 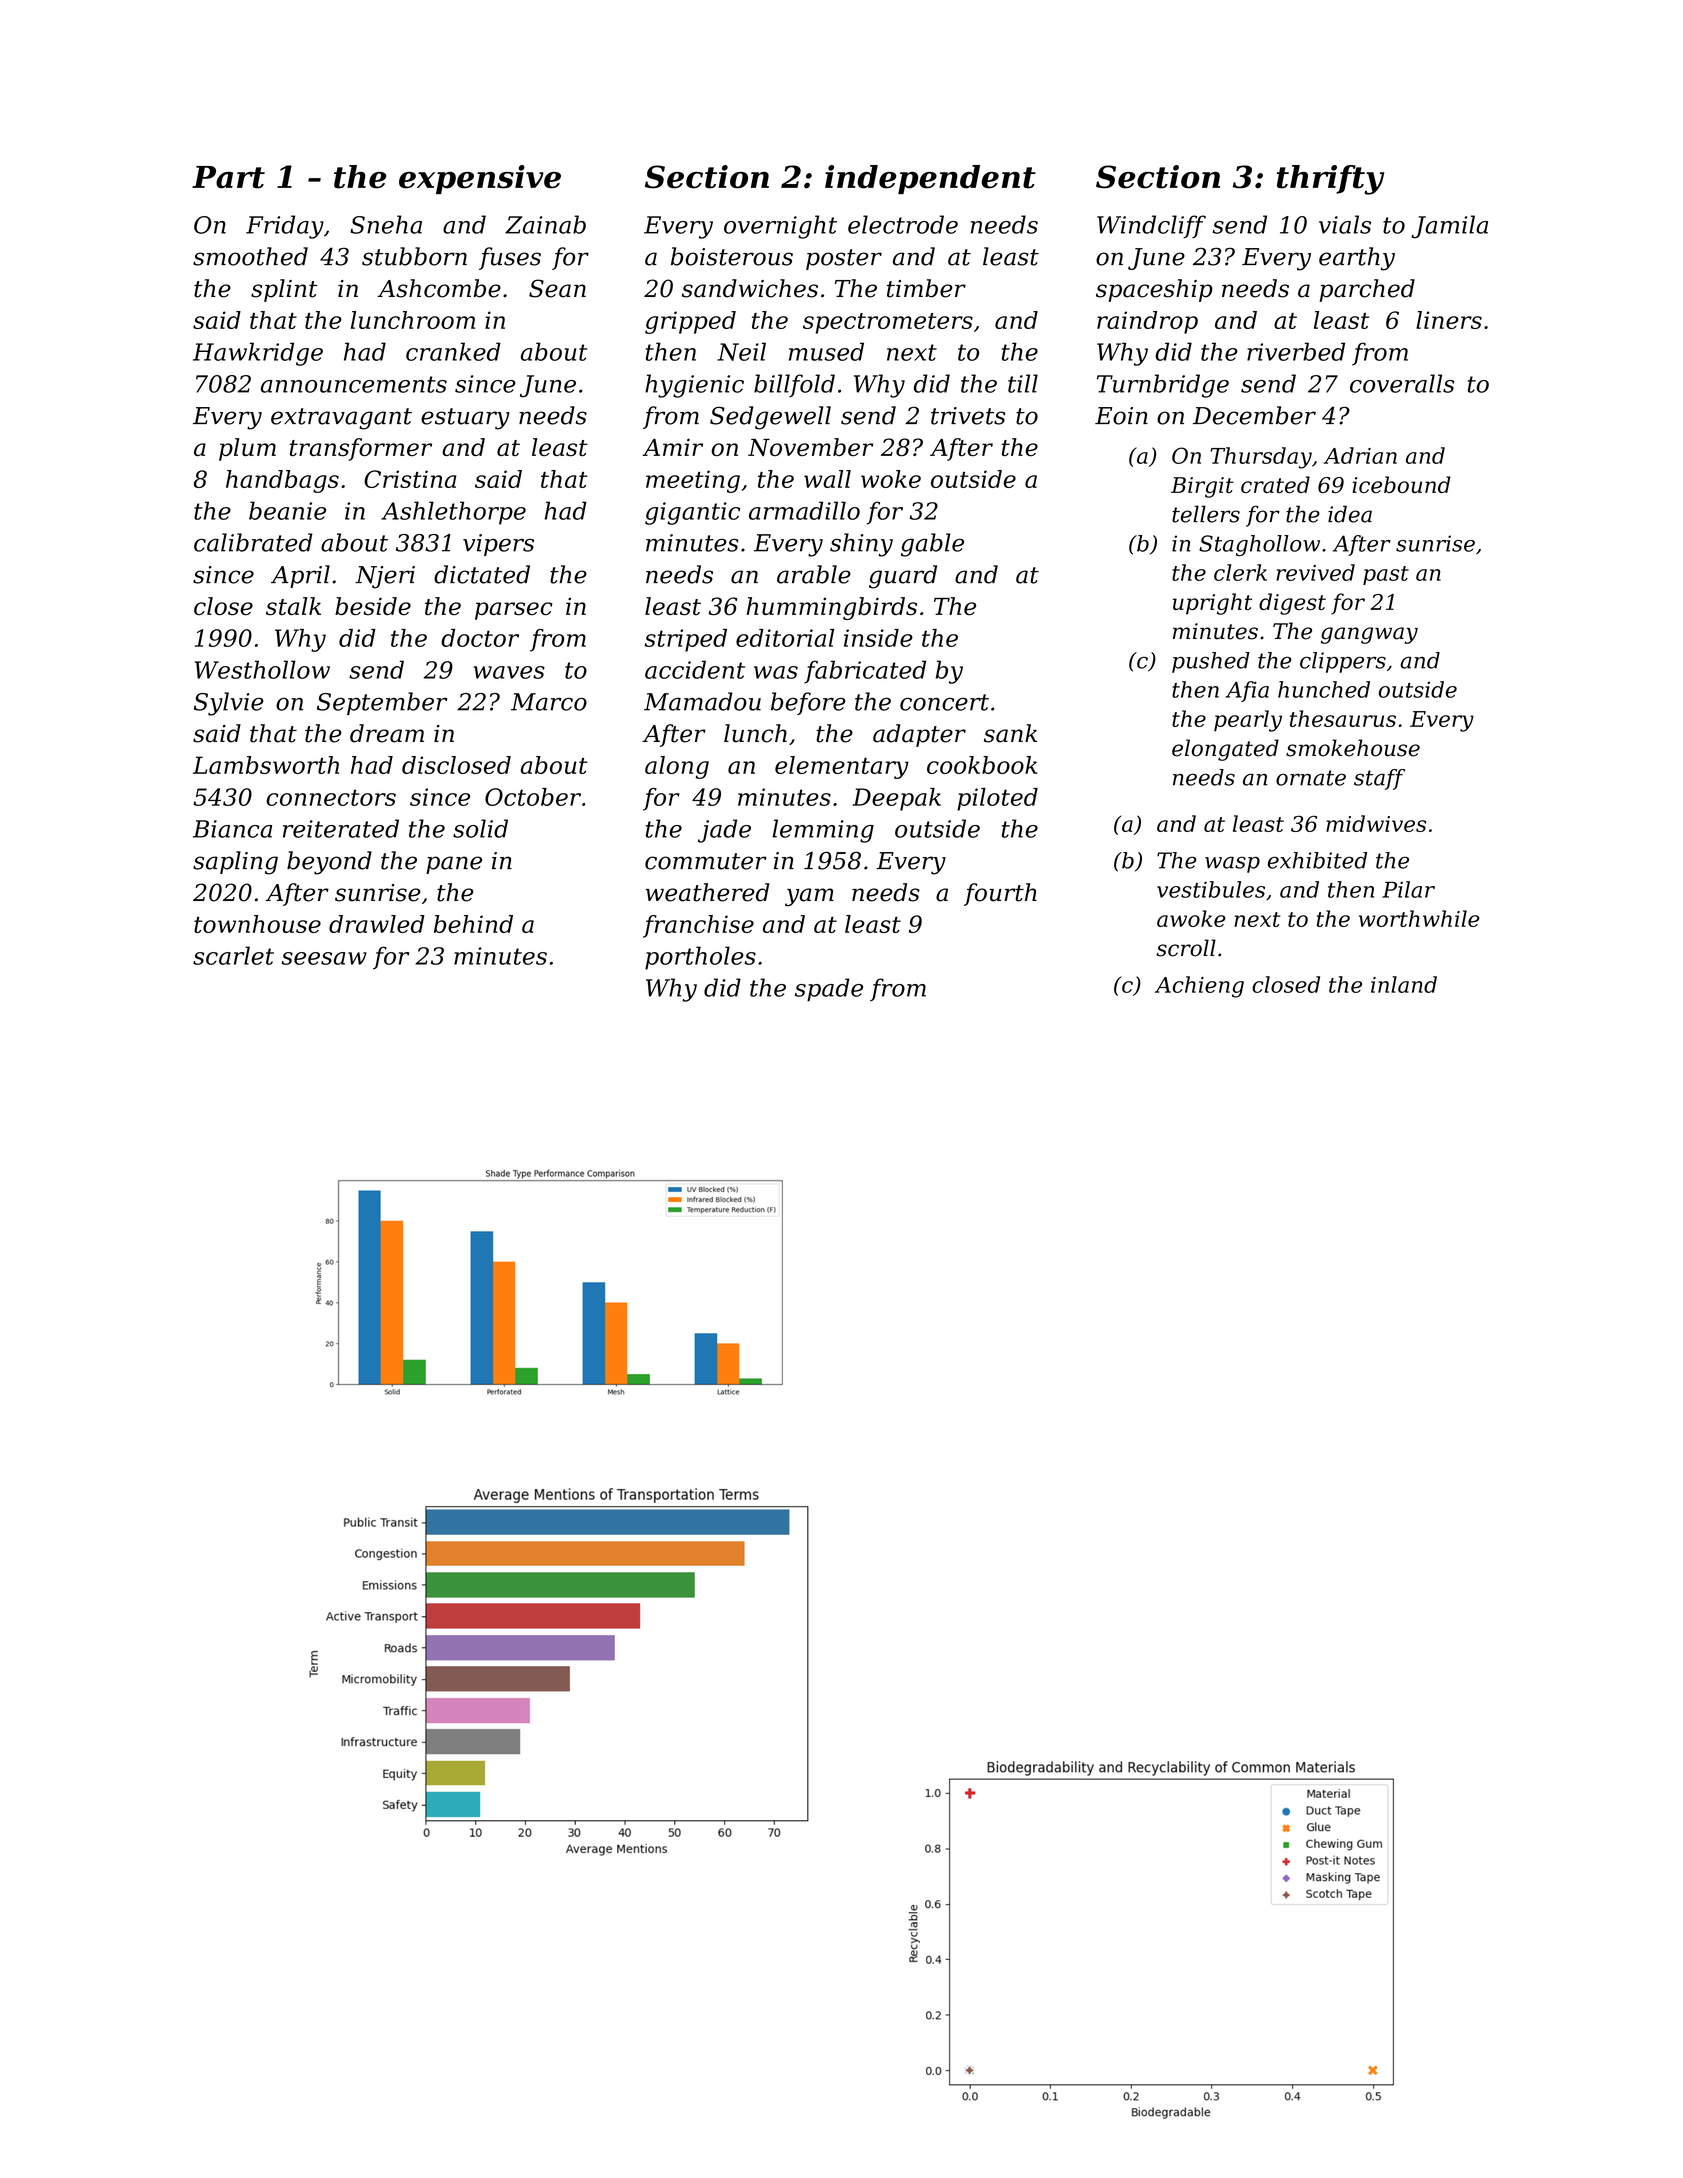 What do you see at coordinates (414, 256) in the page?
I see `stubborn` at bounding box center [414, 256].
